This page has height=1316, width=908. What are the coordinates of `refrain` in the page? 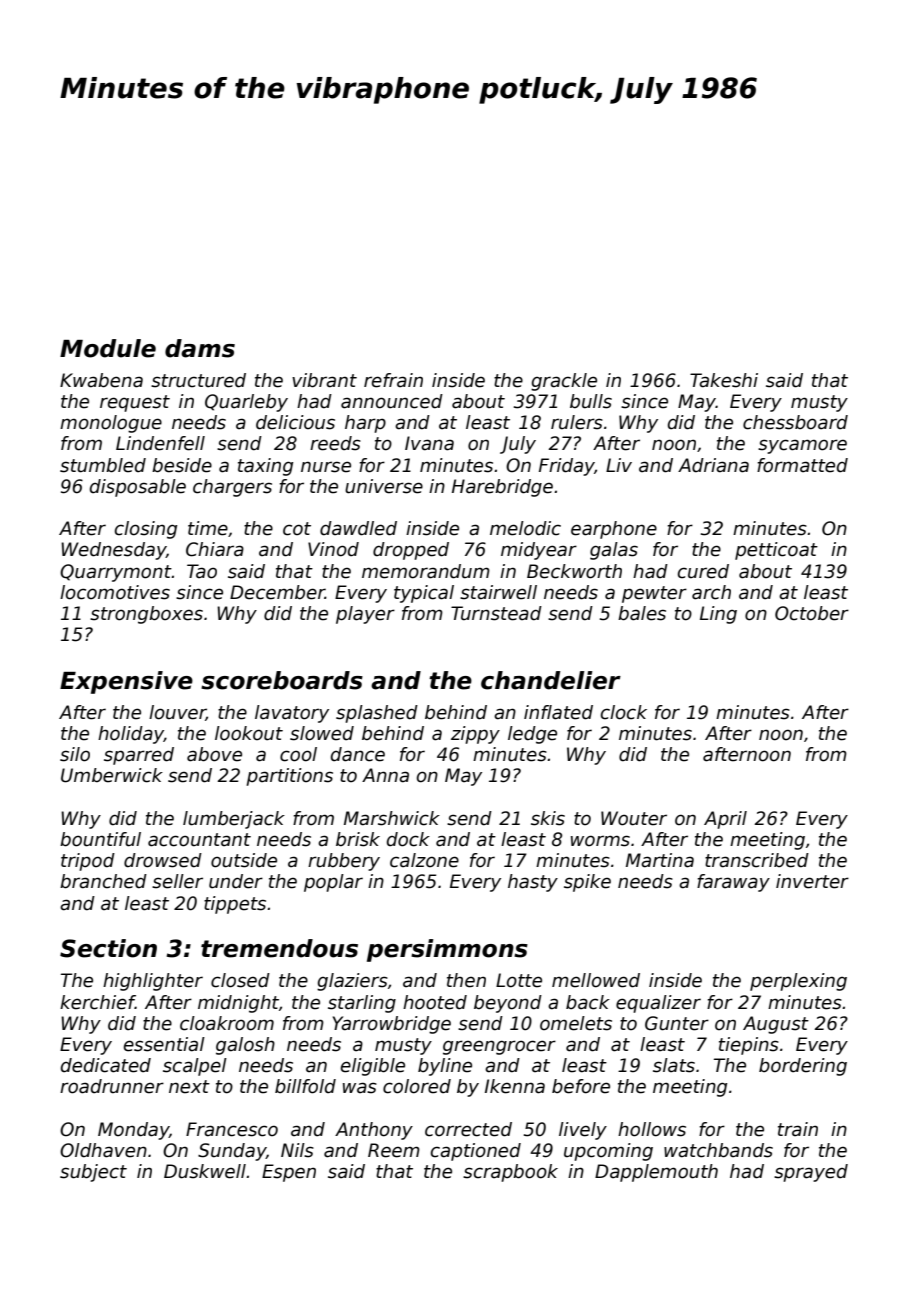 It's located at (393, 380).
